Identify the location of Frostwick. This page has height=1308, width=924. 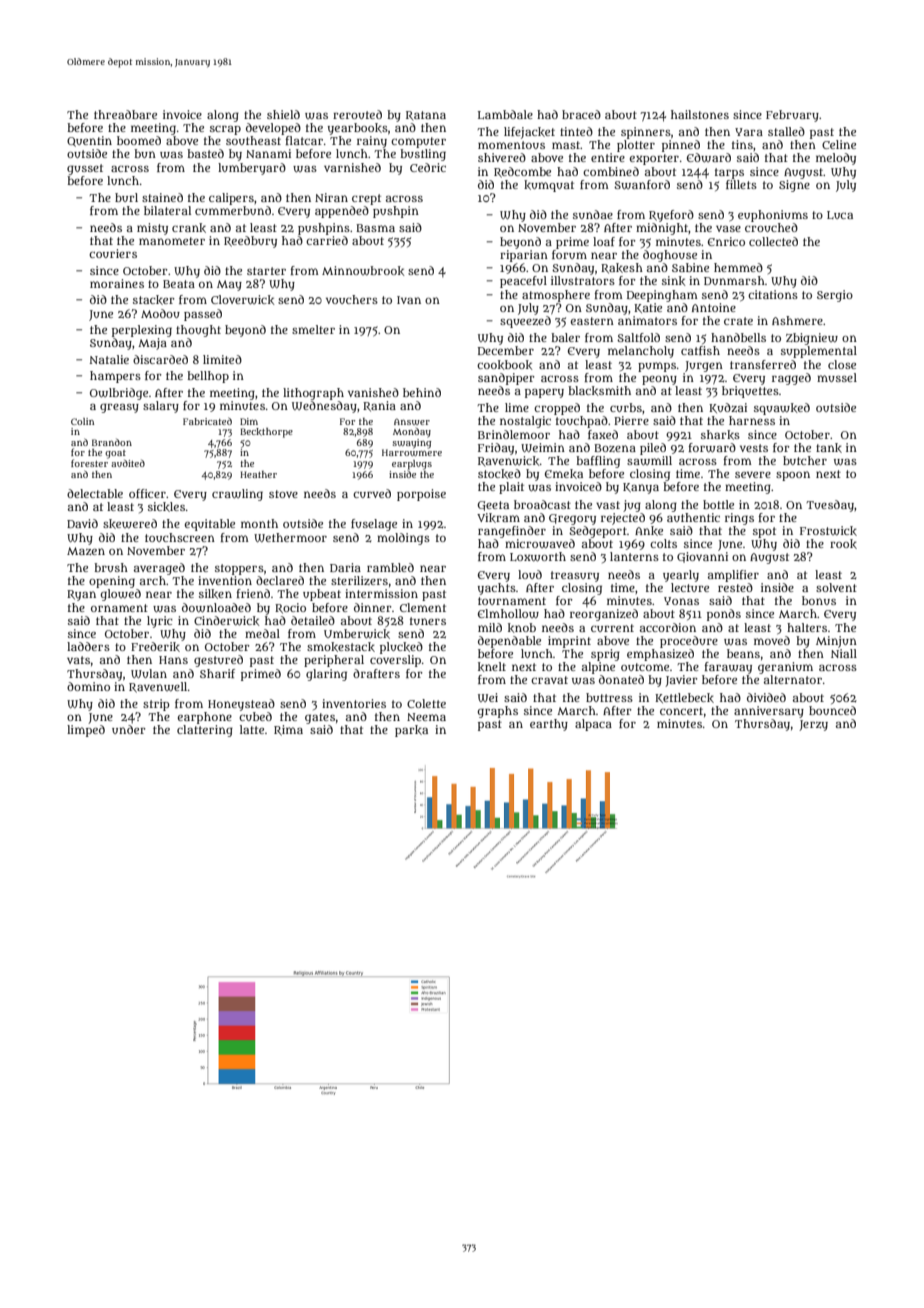
(828, 531).
